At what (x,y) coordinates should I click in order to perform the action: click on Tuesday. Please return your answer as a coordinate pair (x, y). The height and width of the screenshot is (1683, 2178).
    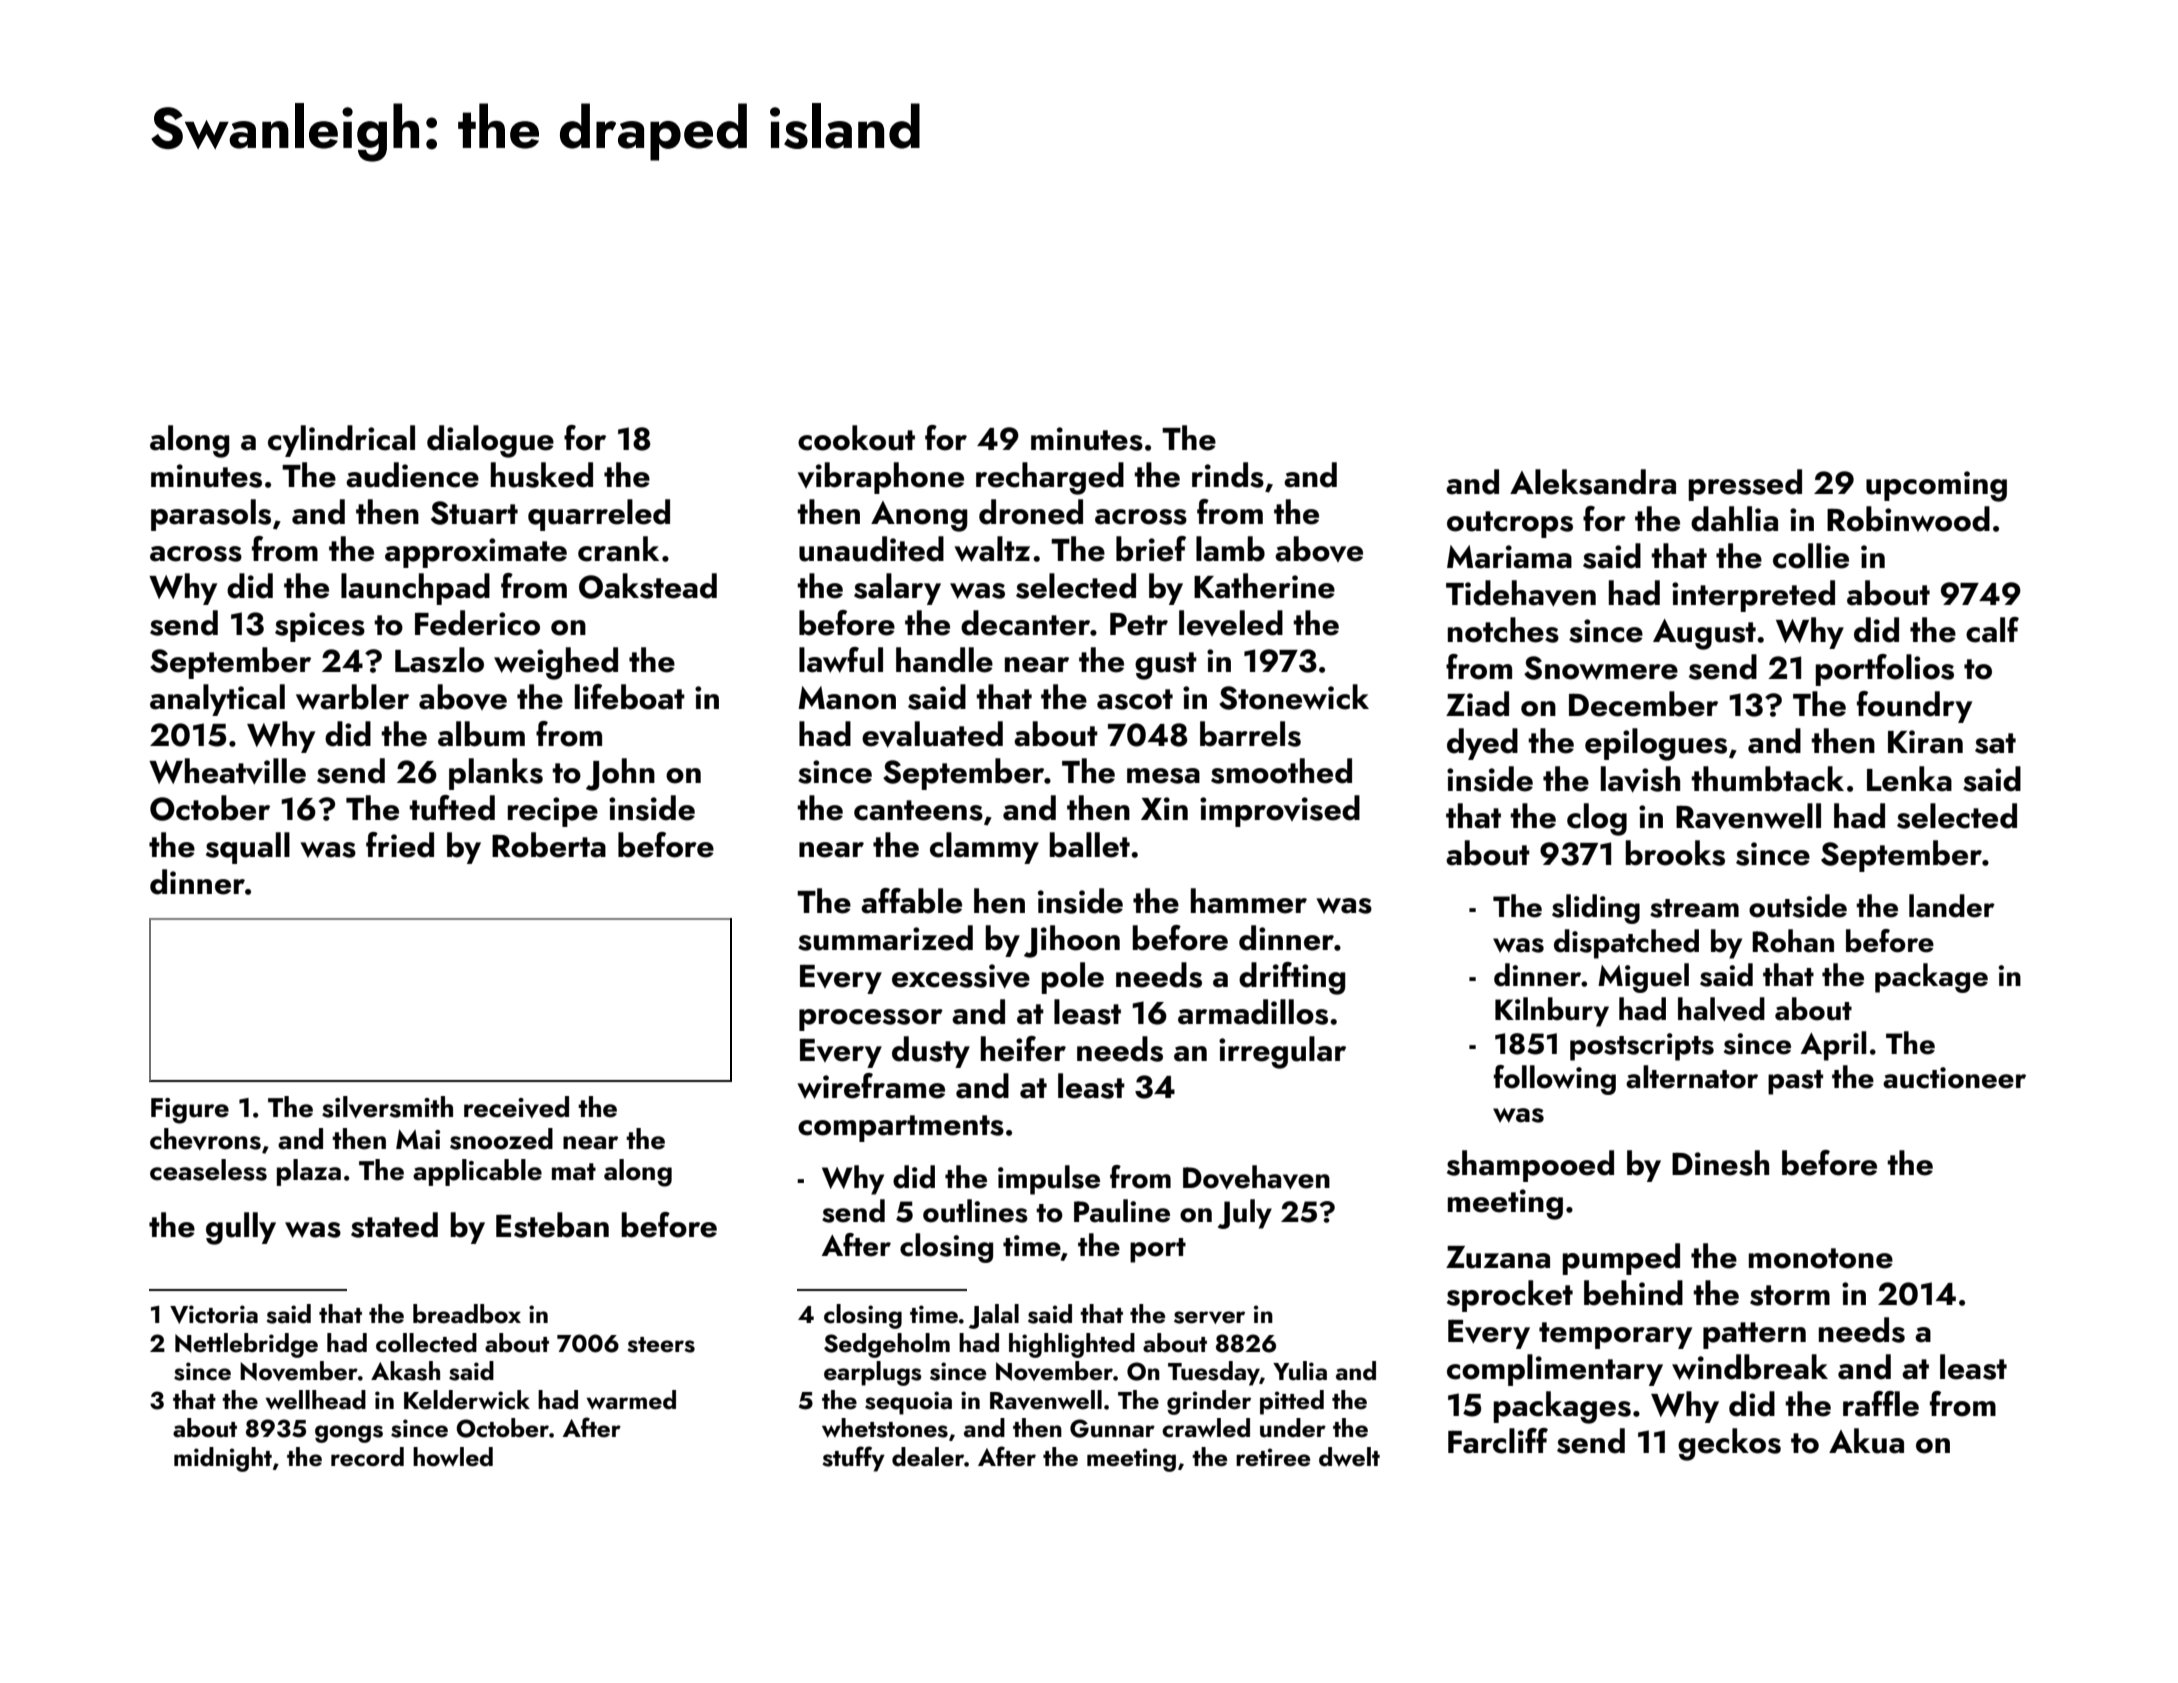
    Looking at the image, I should click on (1214, 1373).
